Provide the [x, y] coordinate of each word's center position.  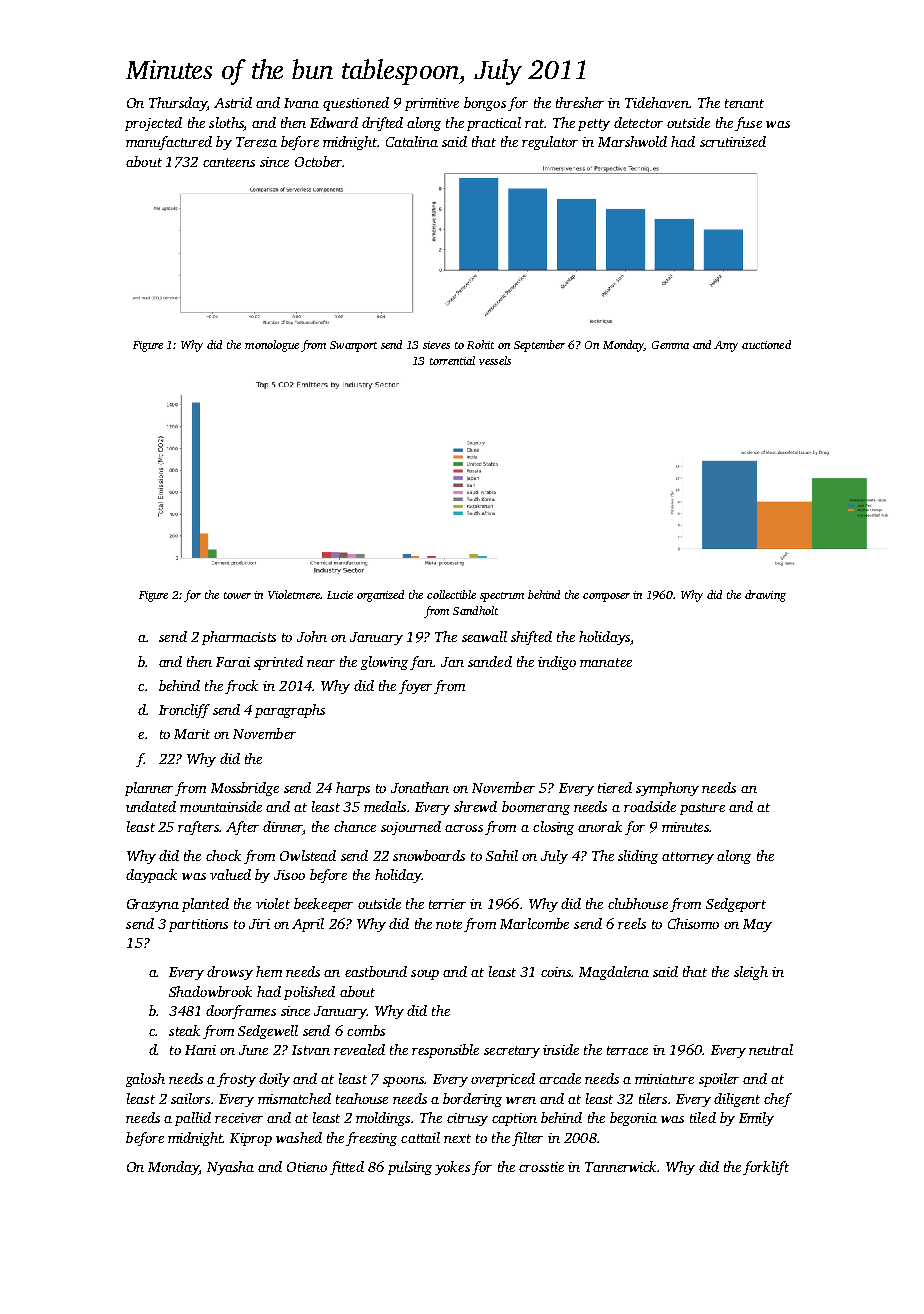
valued [230, 874]
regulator [550, 143]
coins [556, 972]
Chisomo [693, 923]
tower [237, 595]
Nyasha [230, 1168]
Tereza [256, 142]
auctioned [766, 344]
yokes [452, 1168]
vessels [495, 360]
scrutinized [733, 141]
